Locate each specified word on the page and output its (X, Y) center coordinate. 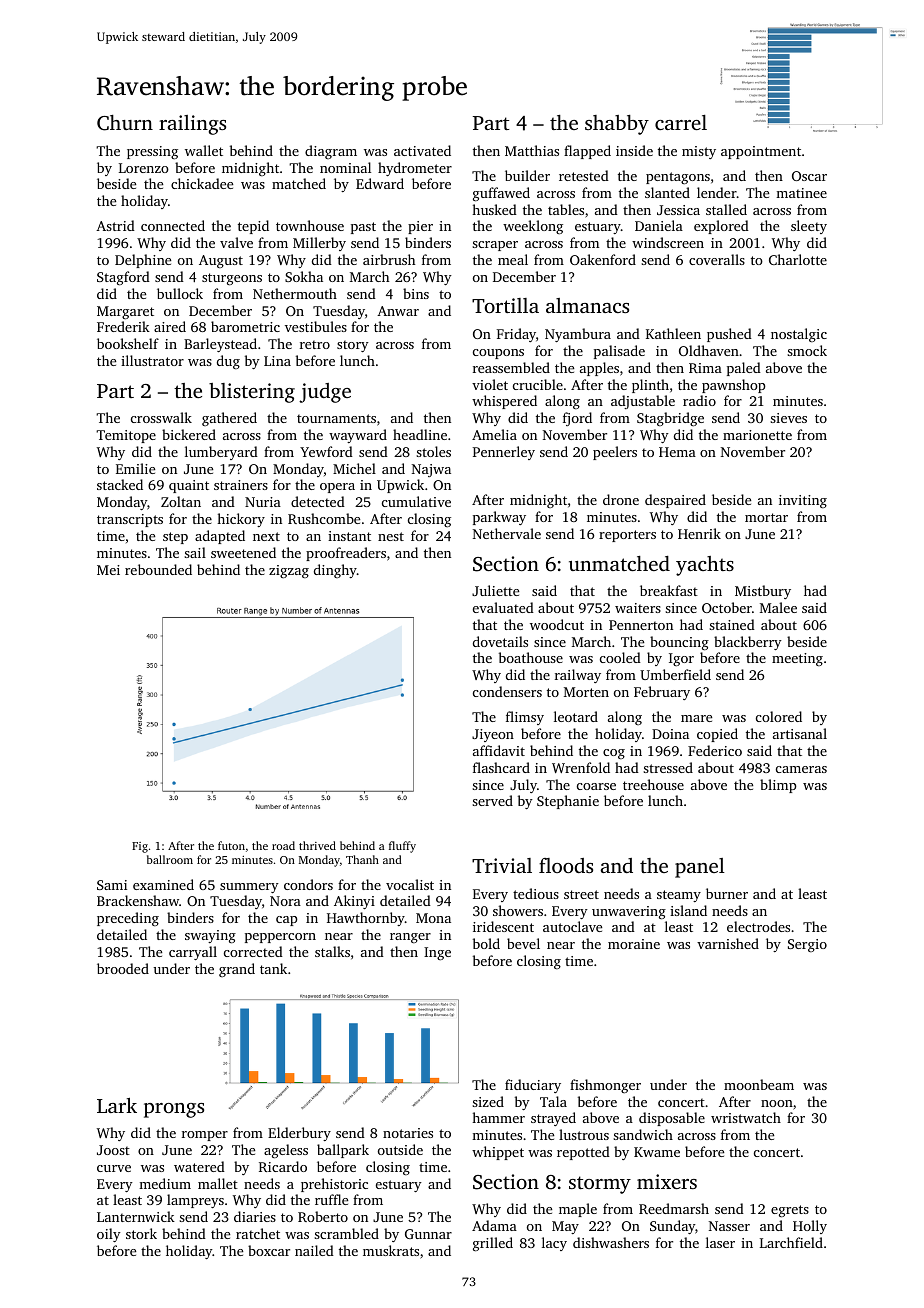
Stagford (123, 278)
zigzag (289, 571)
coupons (498, 354)
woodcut (557, 624)
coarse (596, 786)
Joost (113, 1150)
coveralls (717, 259)
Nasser (729, 1226)
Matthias (532, 150)
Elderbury (299, 1134)
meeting (797, 659)
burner (727, 893)
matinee (801, 193)
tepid (253, 227)
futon (231, 845)
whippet (498, 1153)
